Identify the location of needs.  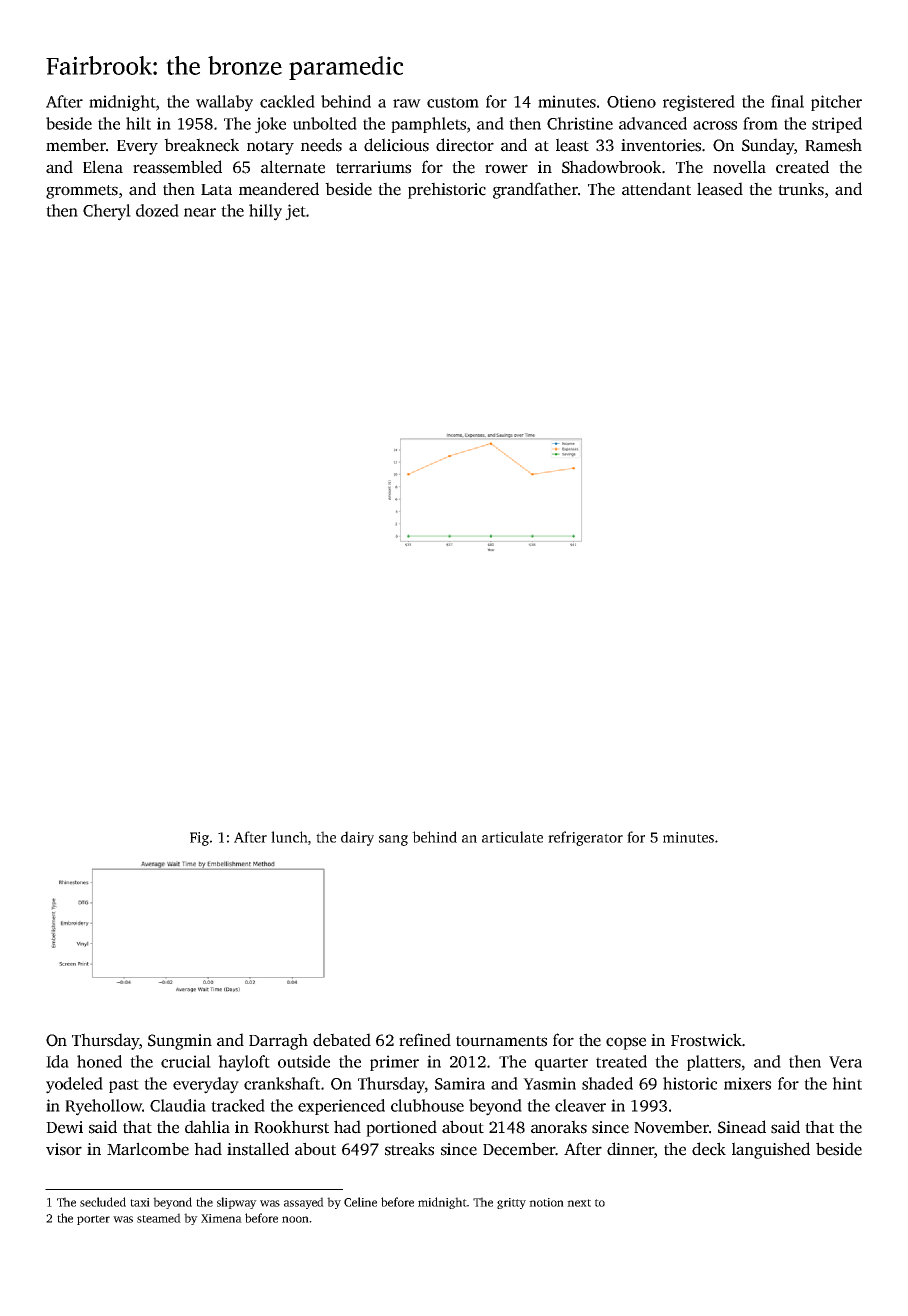
(321, 145).
